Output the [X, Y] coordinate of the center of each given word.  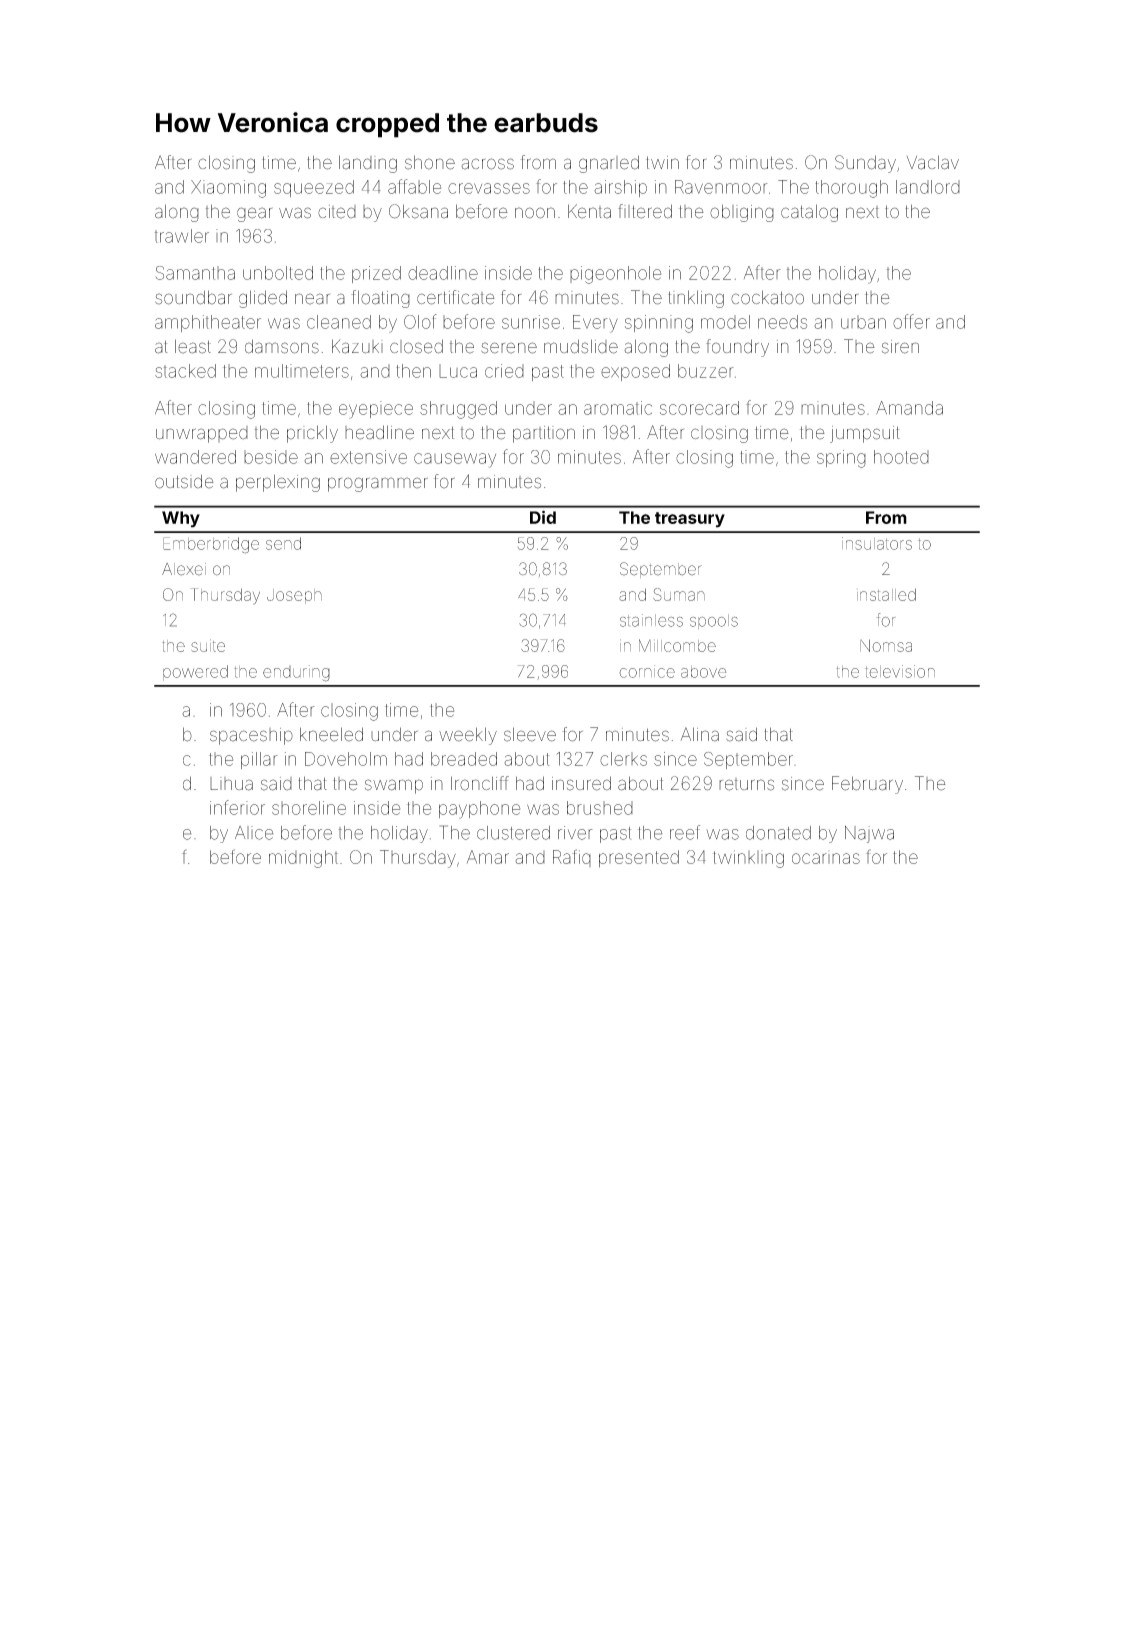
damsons [282, 346]
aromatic [618, 408]
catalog [809, 213]
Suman [679, 594]
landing [368, 164]
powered [195, 673]
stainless [651, 620]
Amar [488, 857]
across [487, 164]
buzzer [706, 371]
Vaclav [933, 162]
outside [184, 481]
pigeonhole [615, 275]
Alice [254, 833]
